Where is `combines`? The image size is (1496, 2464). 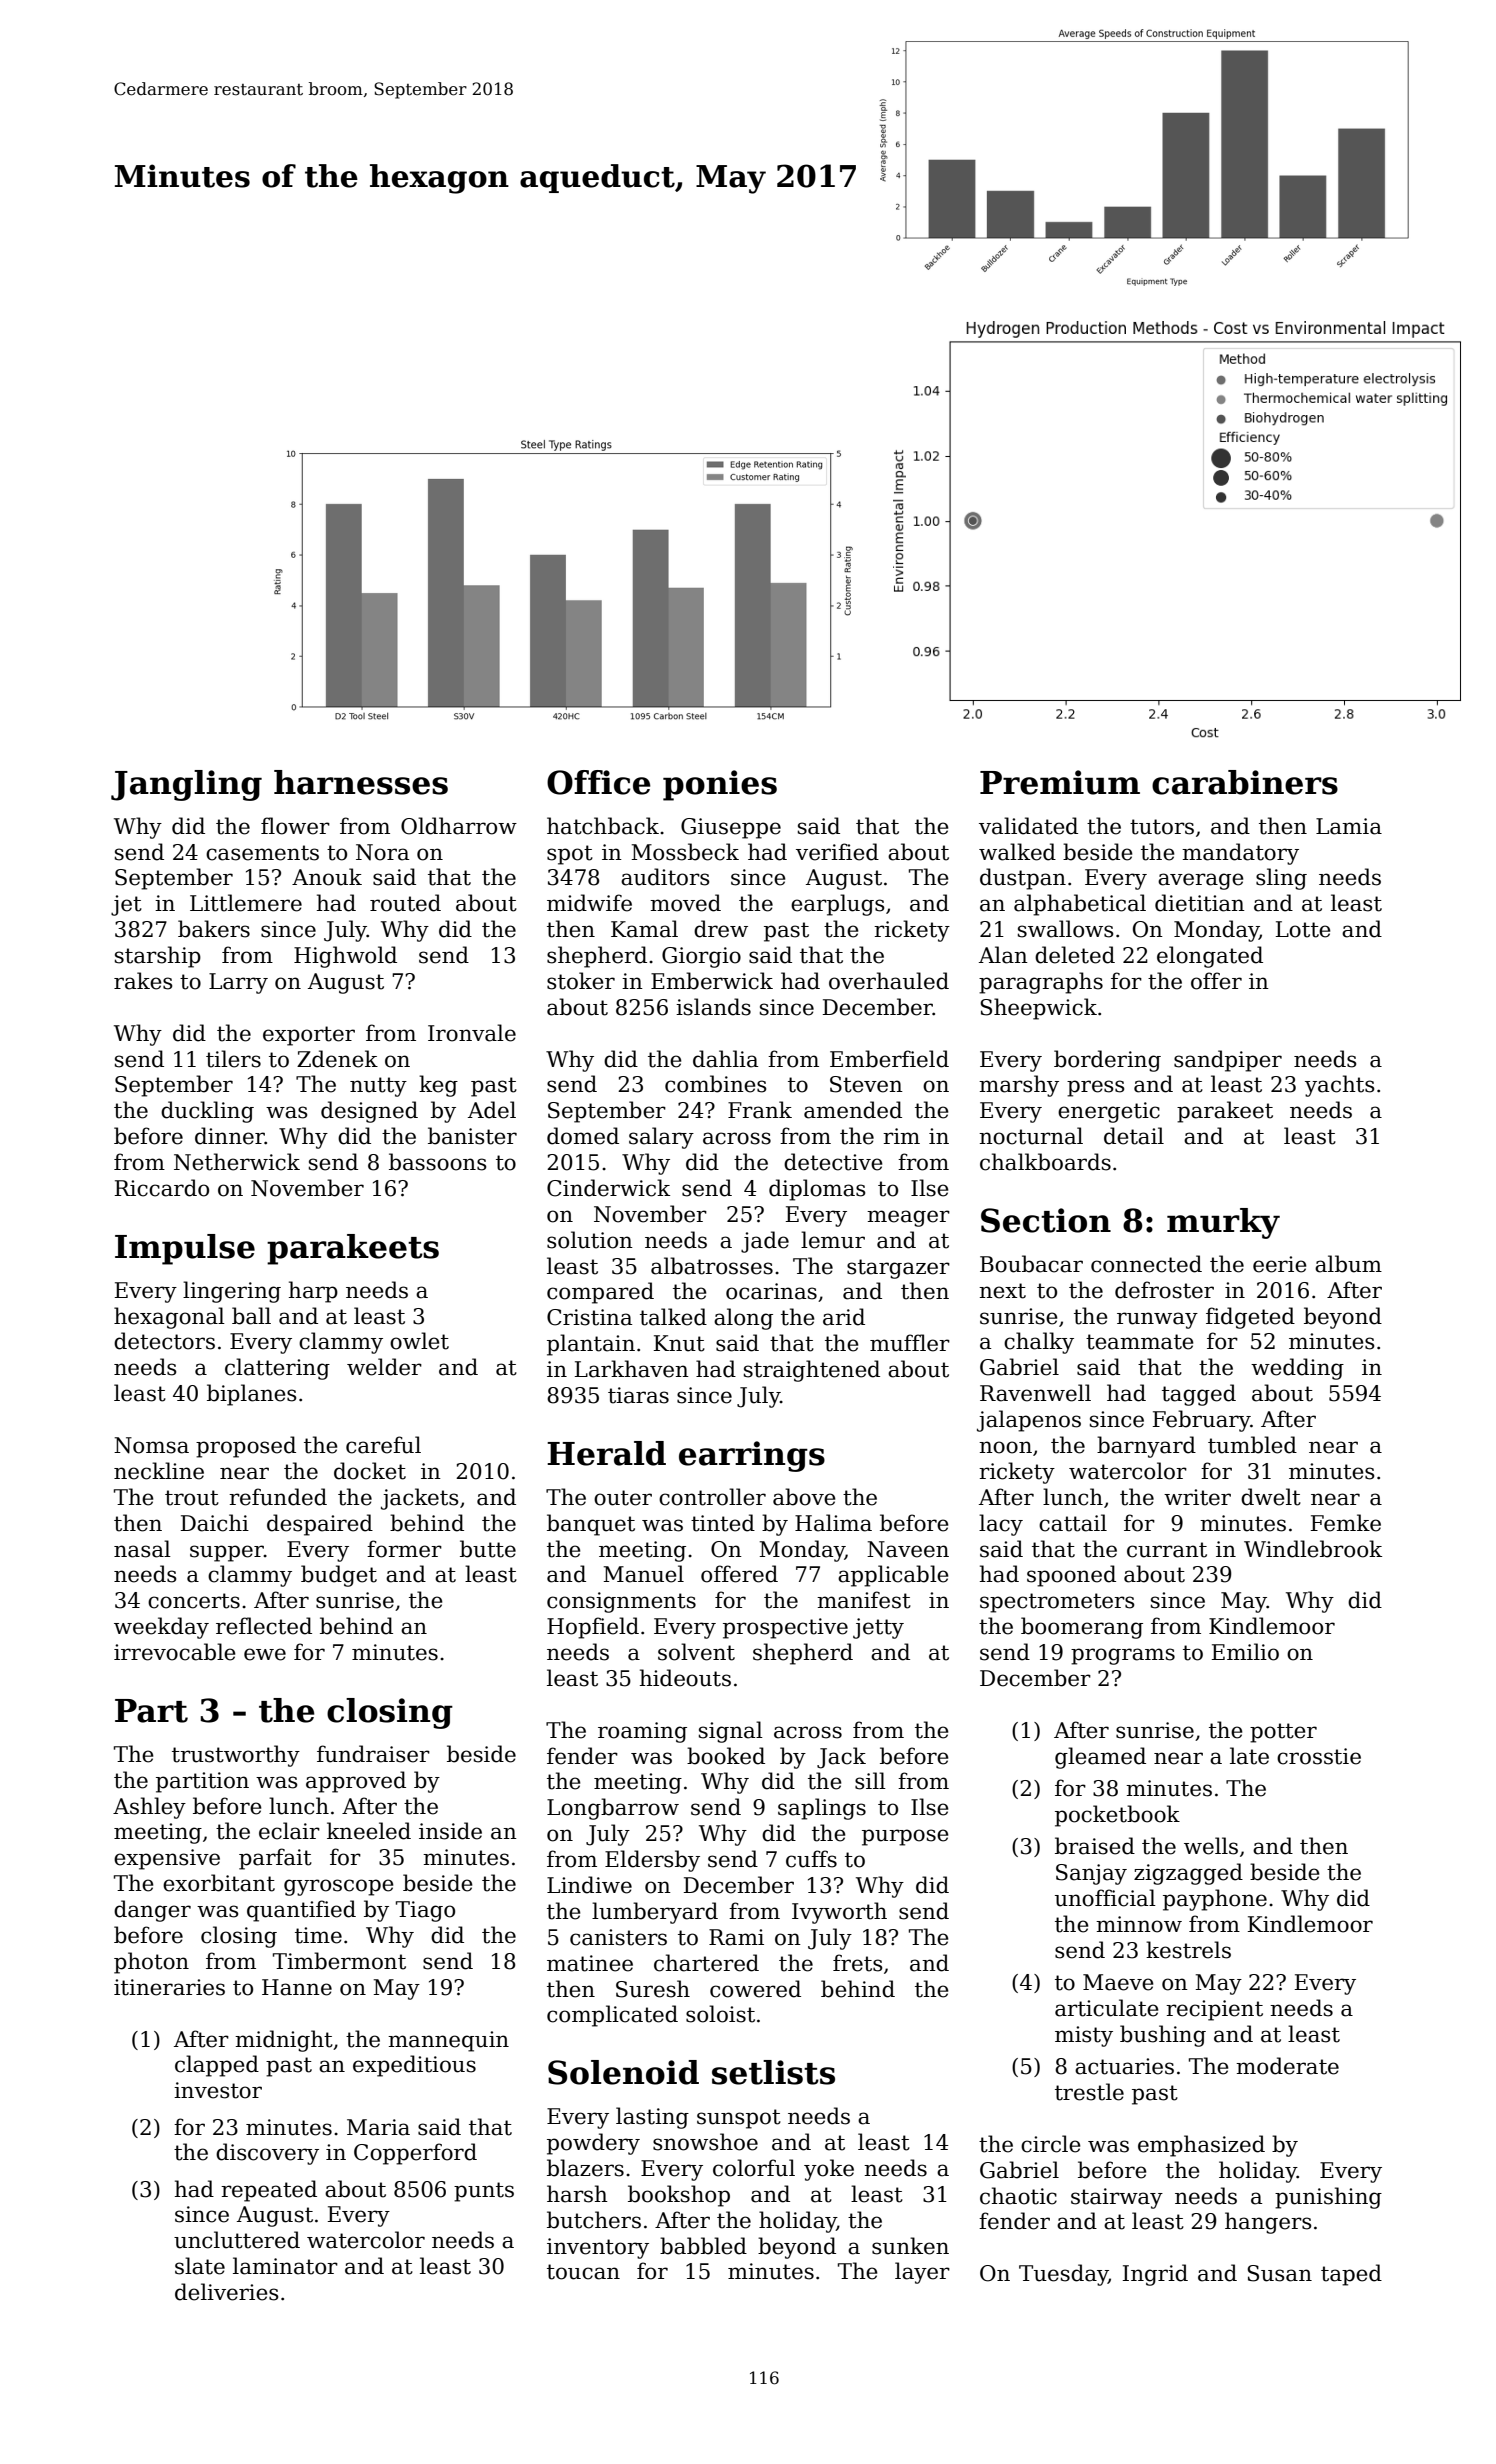
combines is located at coordinates (715, 1084).
